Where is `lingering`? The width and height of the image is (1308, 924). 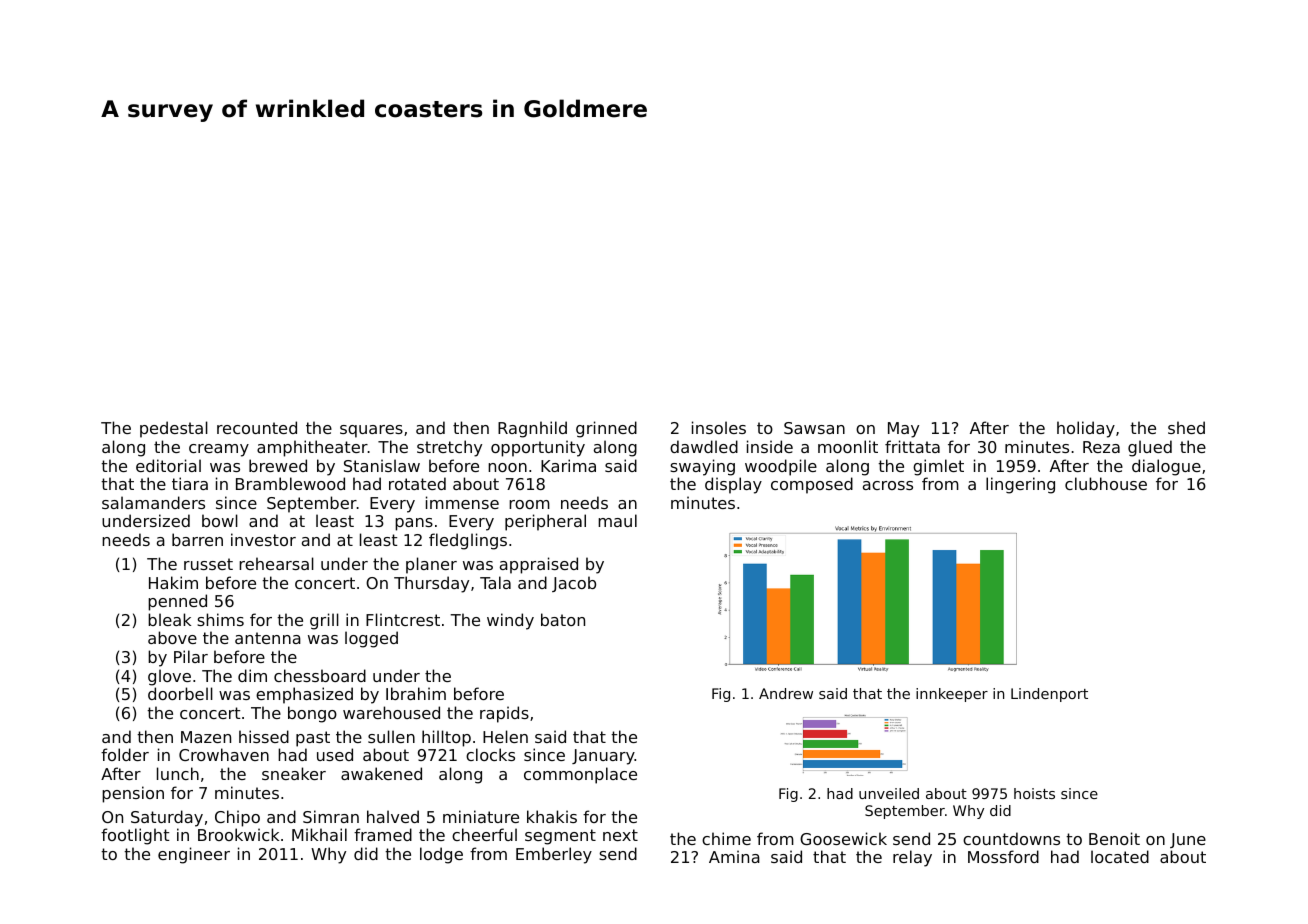
lingering is located at coordinates (1020, 485).
